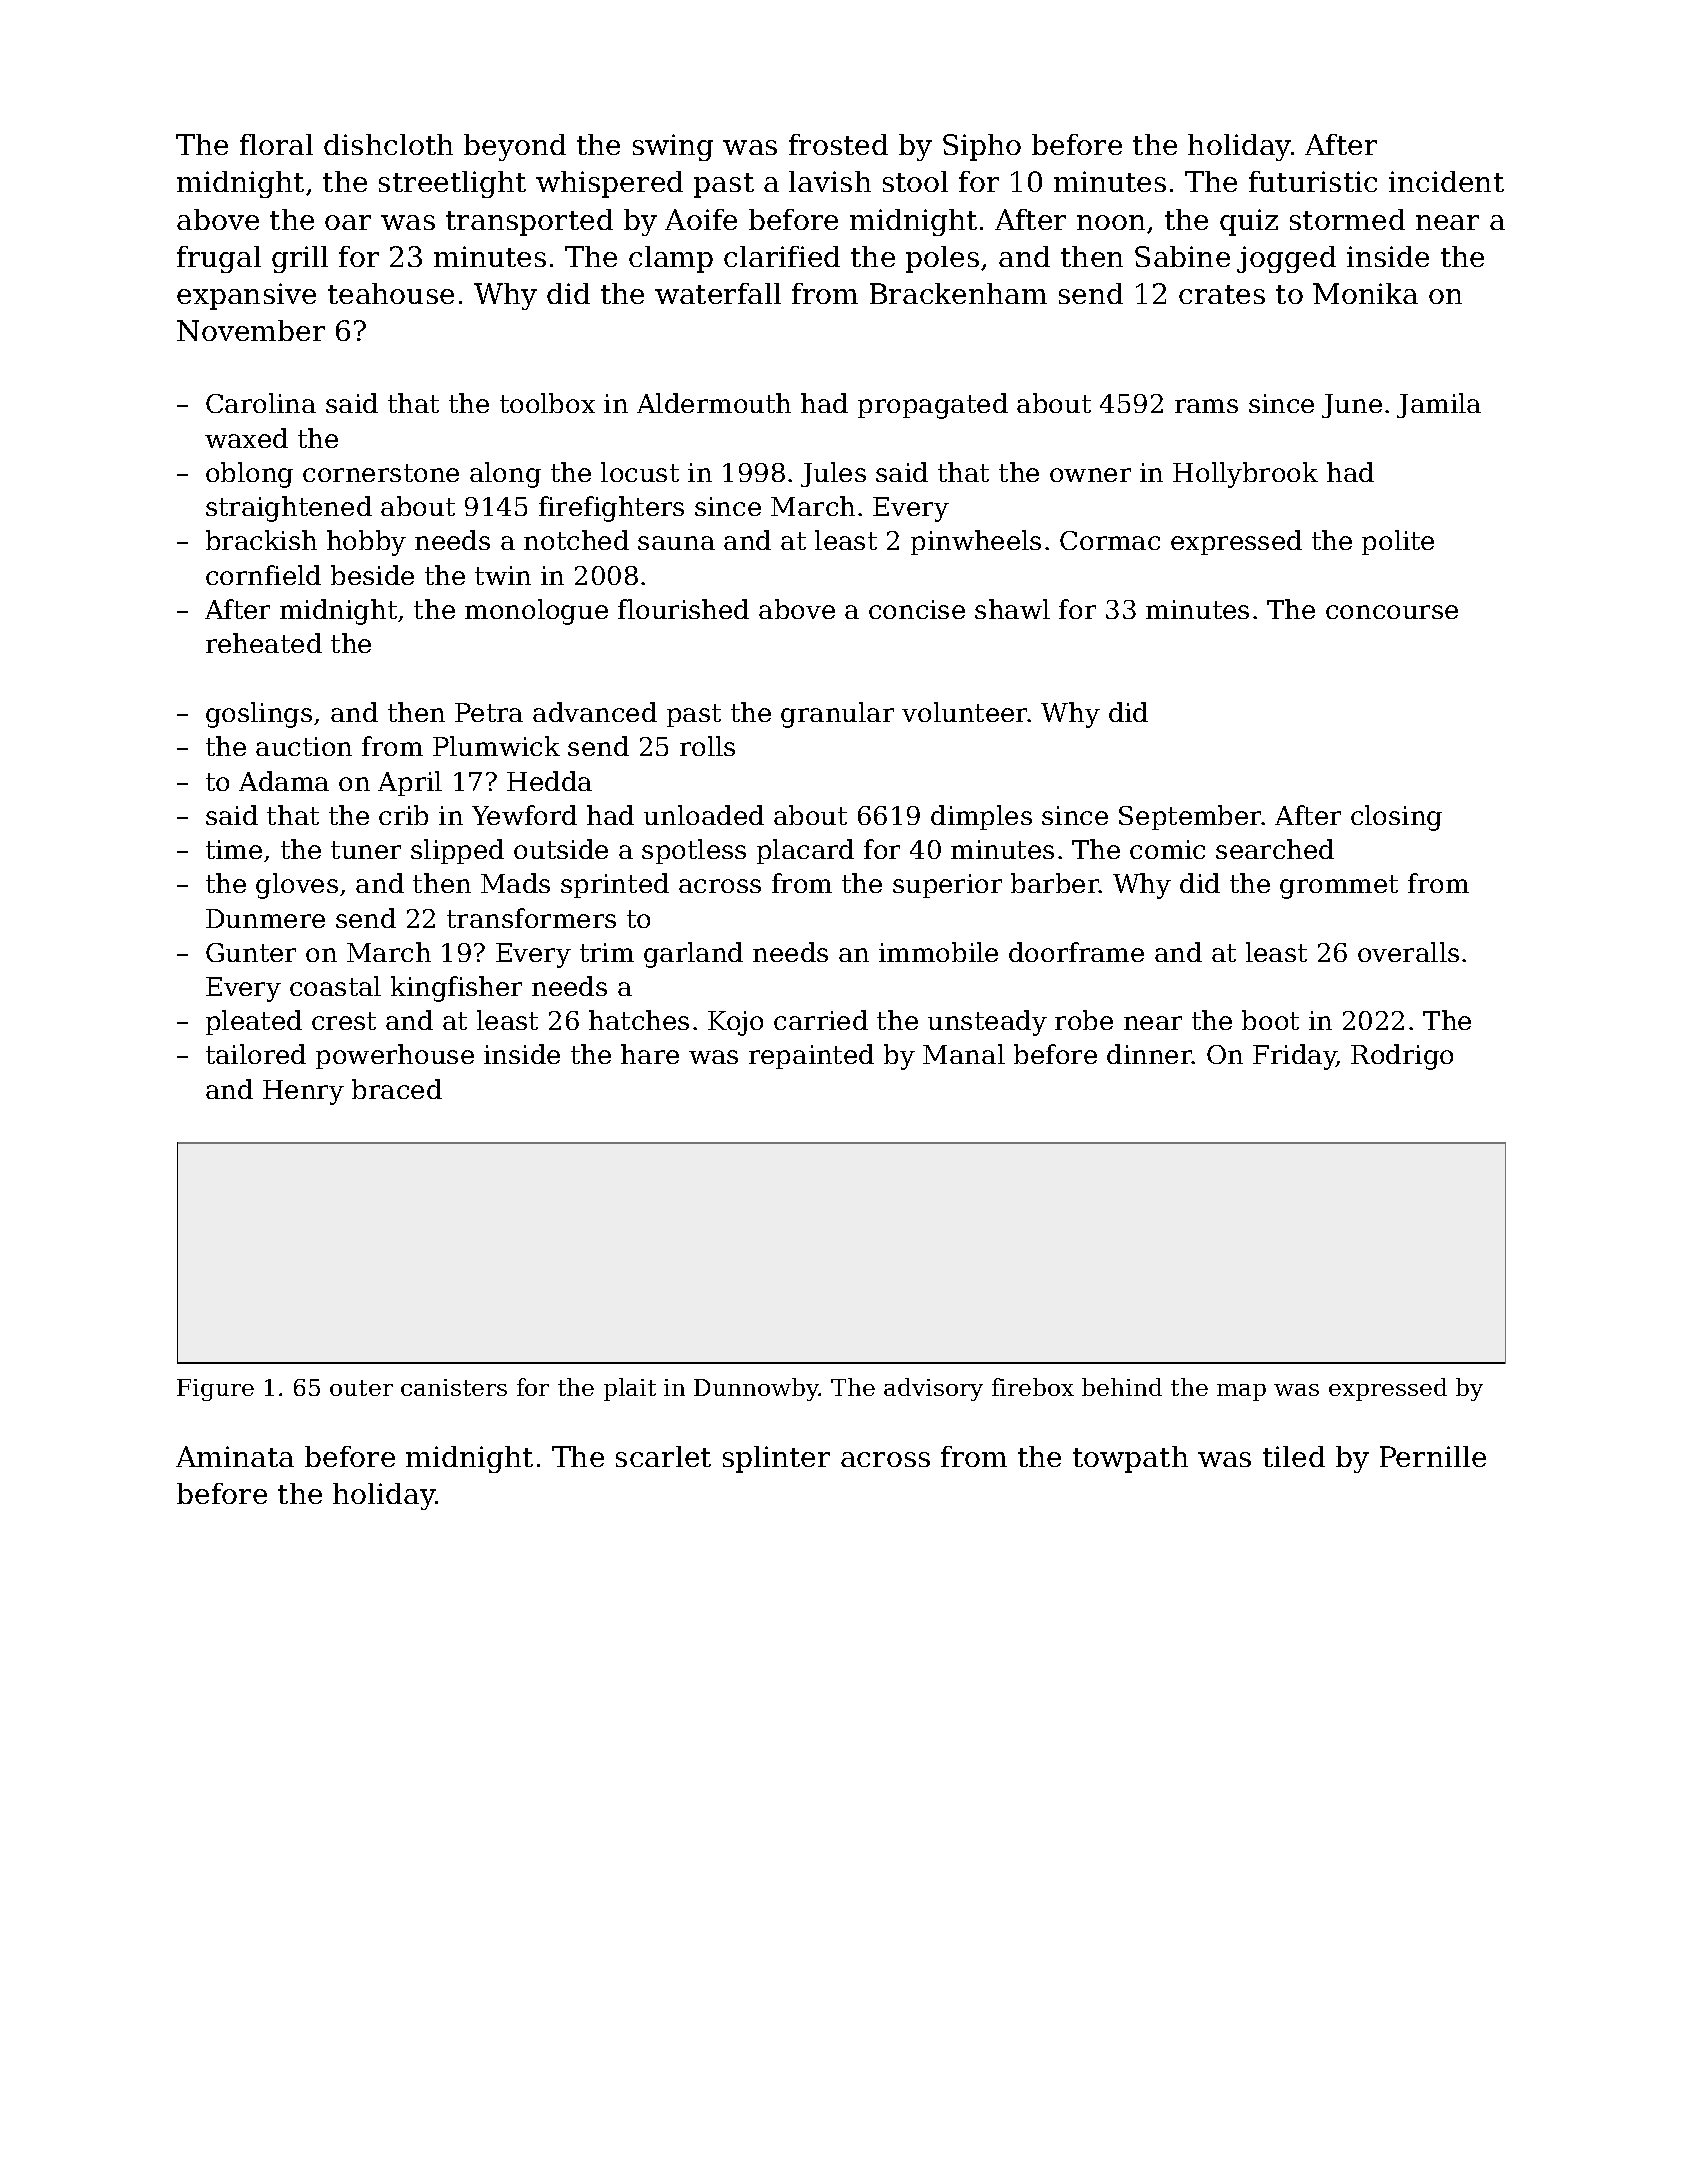  Describe the element at coordinates (811, 1056) in the document. I see `repainted` at that location.
